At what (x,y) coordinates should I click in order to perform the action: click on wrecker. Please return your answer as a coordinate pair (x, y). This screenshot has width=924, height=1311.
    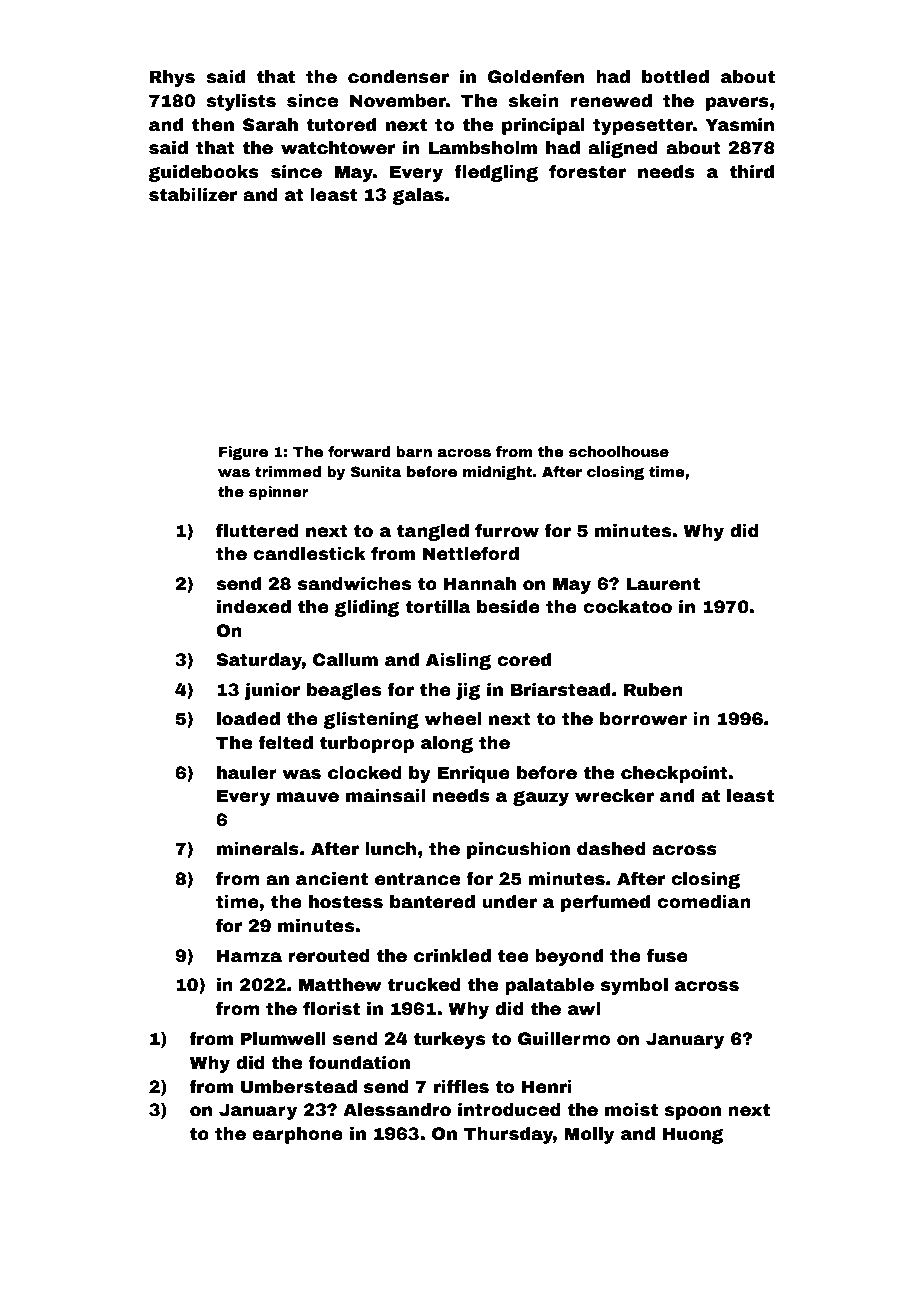
    Looking at the image, I should click on (614, 796).
